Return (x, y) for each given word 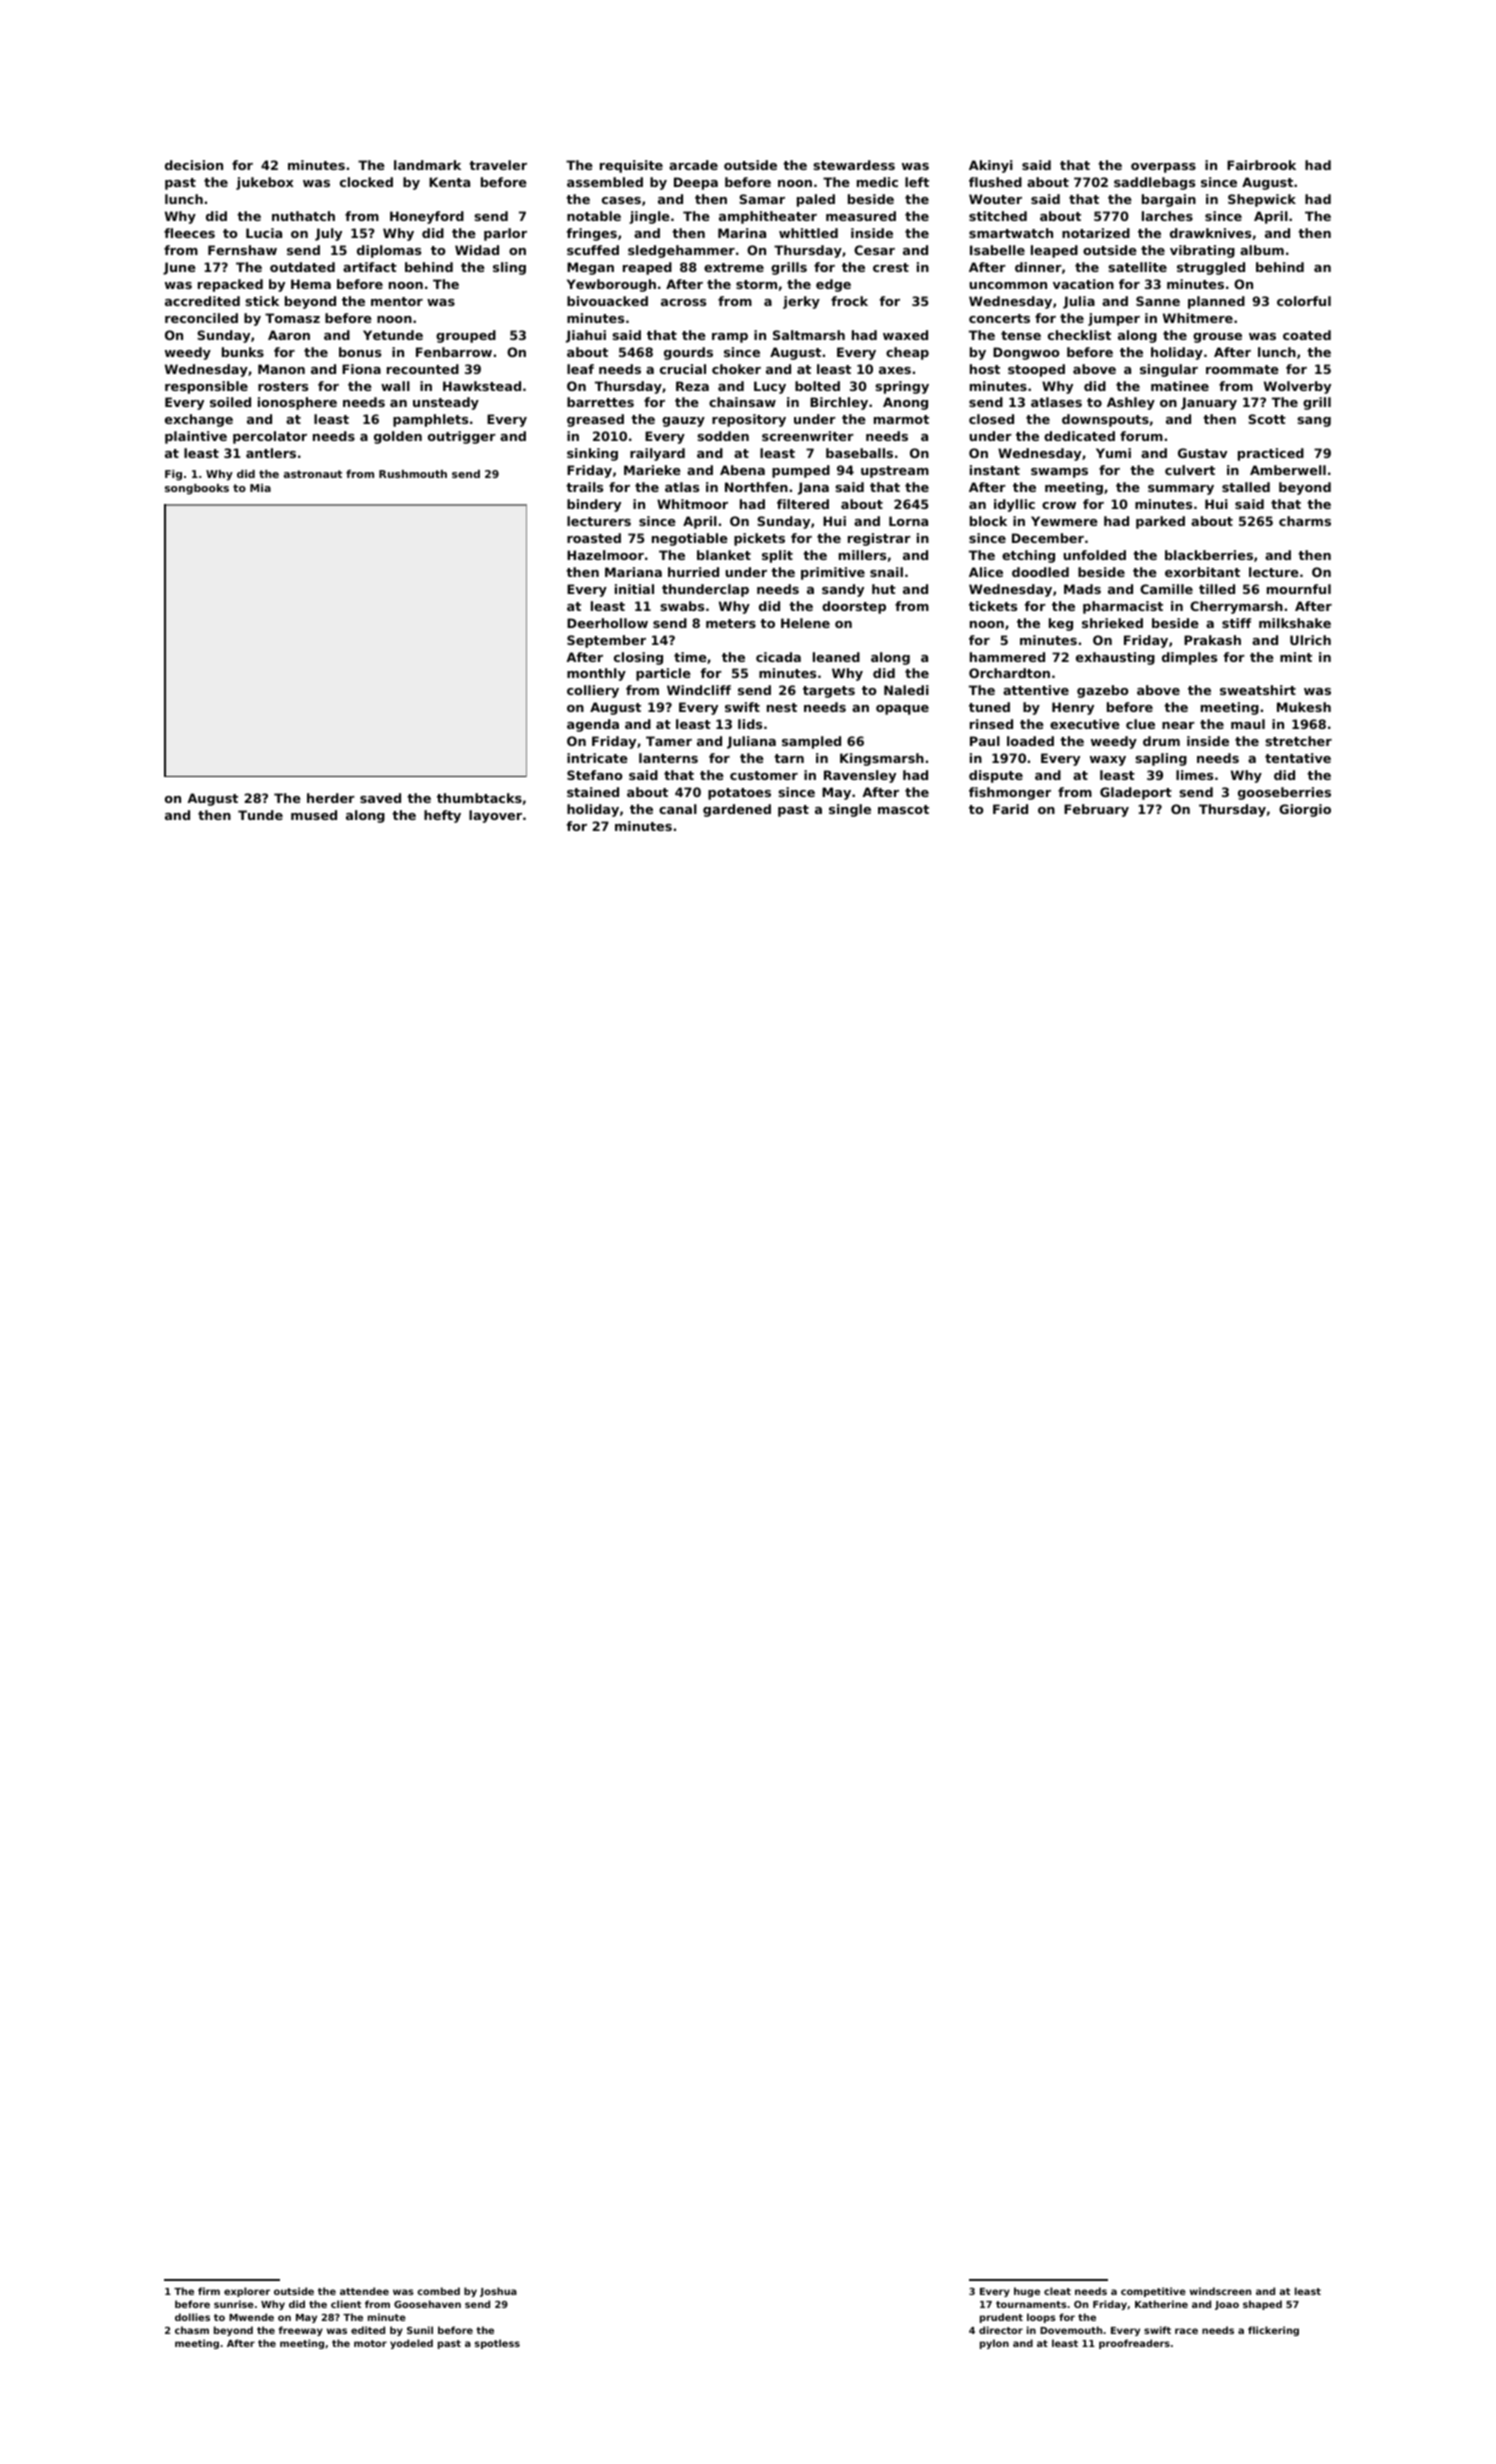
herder (331, 798)
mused (314, 815)
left (917, 182)
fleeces (189, 233)
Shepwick (1262, 200)
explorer (247, 2292)
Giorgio (1305, 810)
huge (1027, 2292)
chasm (192, 2330)
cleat (1057, 2291)
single (850, 810)
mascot (903, 809)
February (1096, 810)
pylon (994, 2344)
